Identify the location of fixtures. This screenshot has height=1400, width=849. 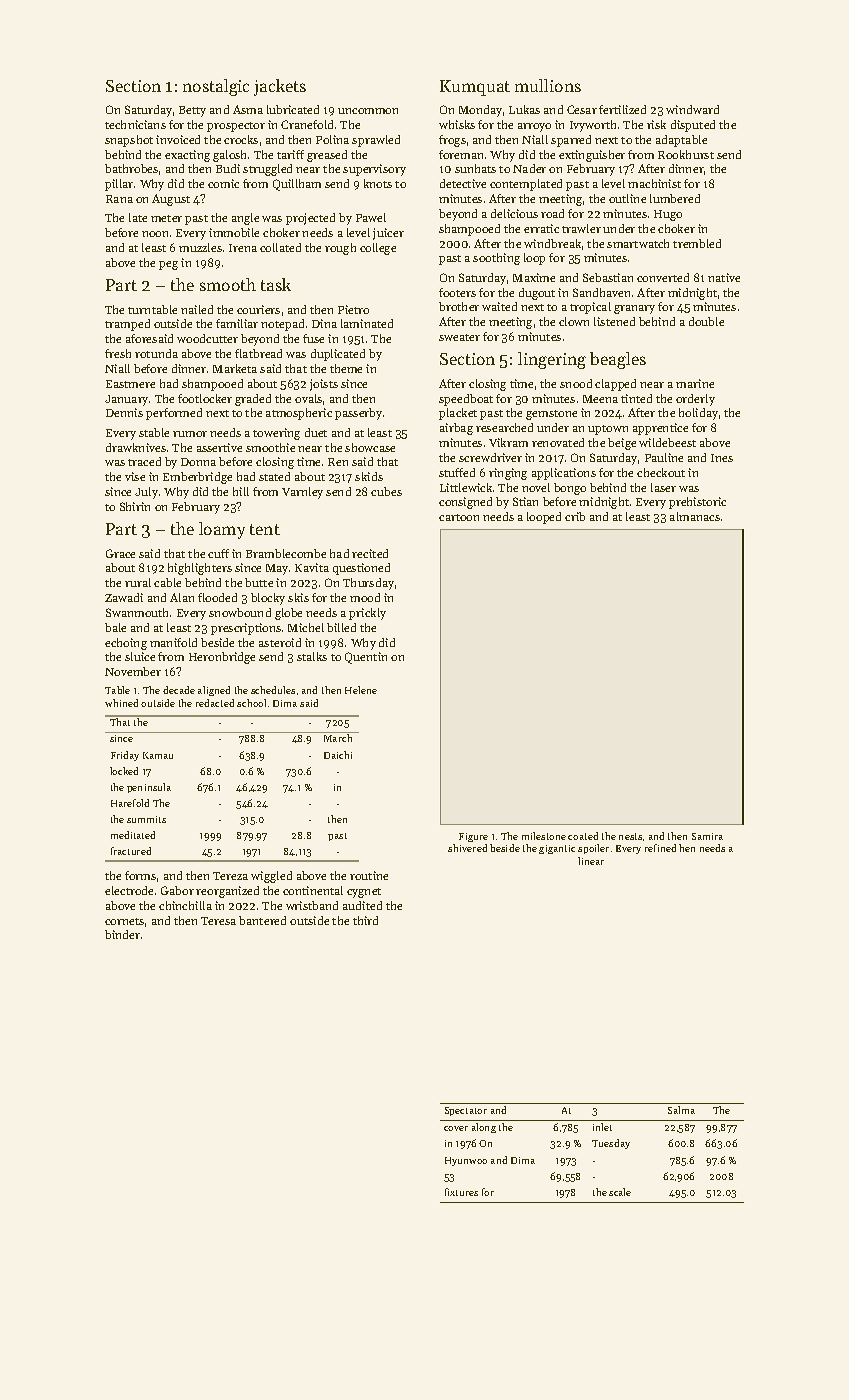
(461, 1192).
